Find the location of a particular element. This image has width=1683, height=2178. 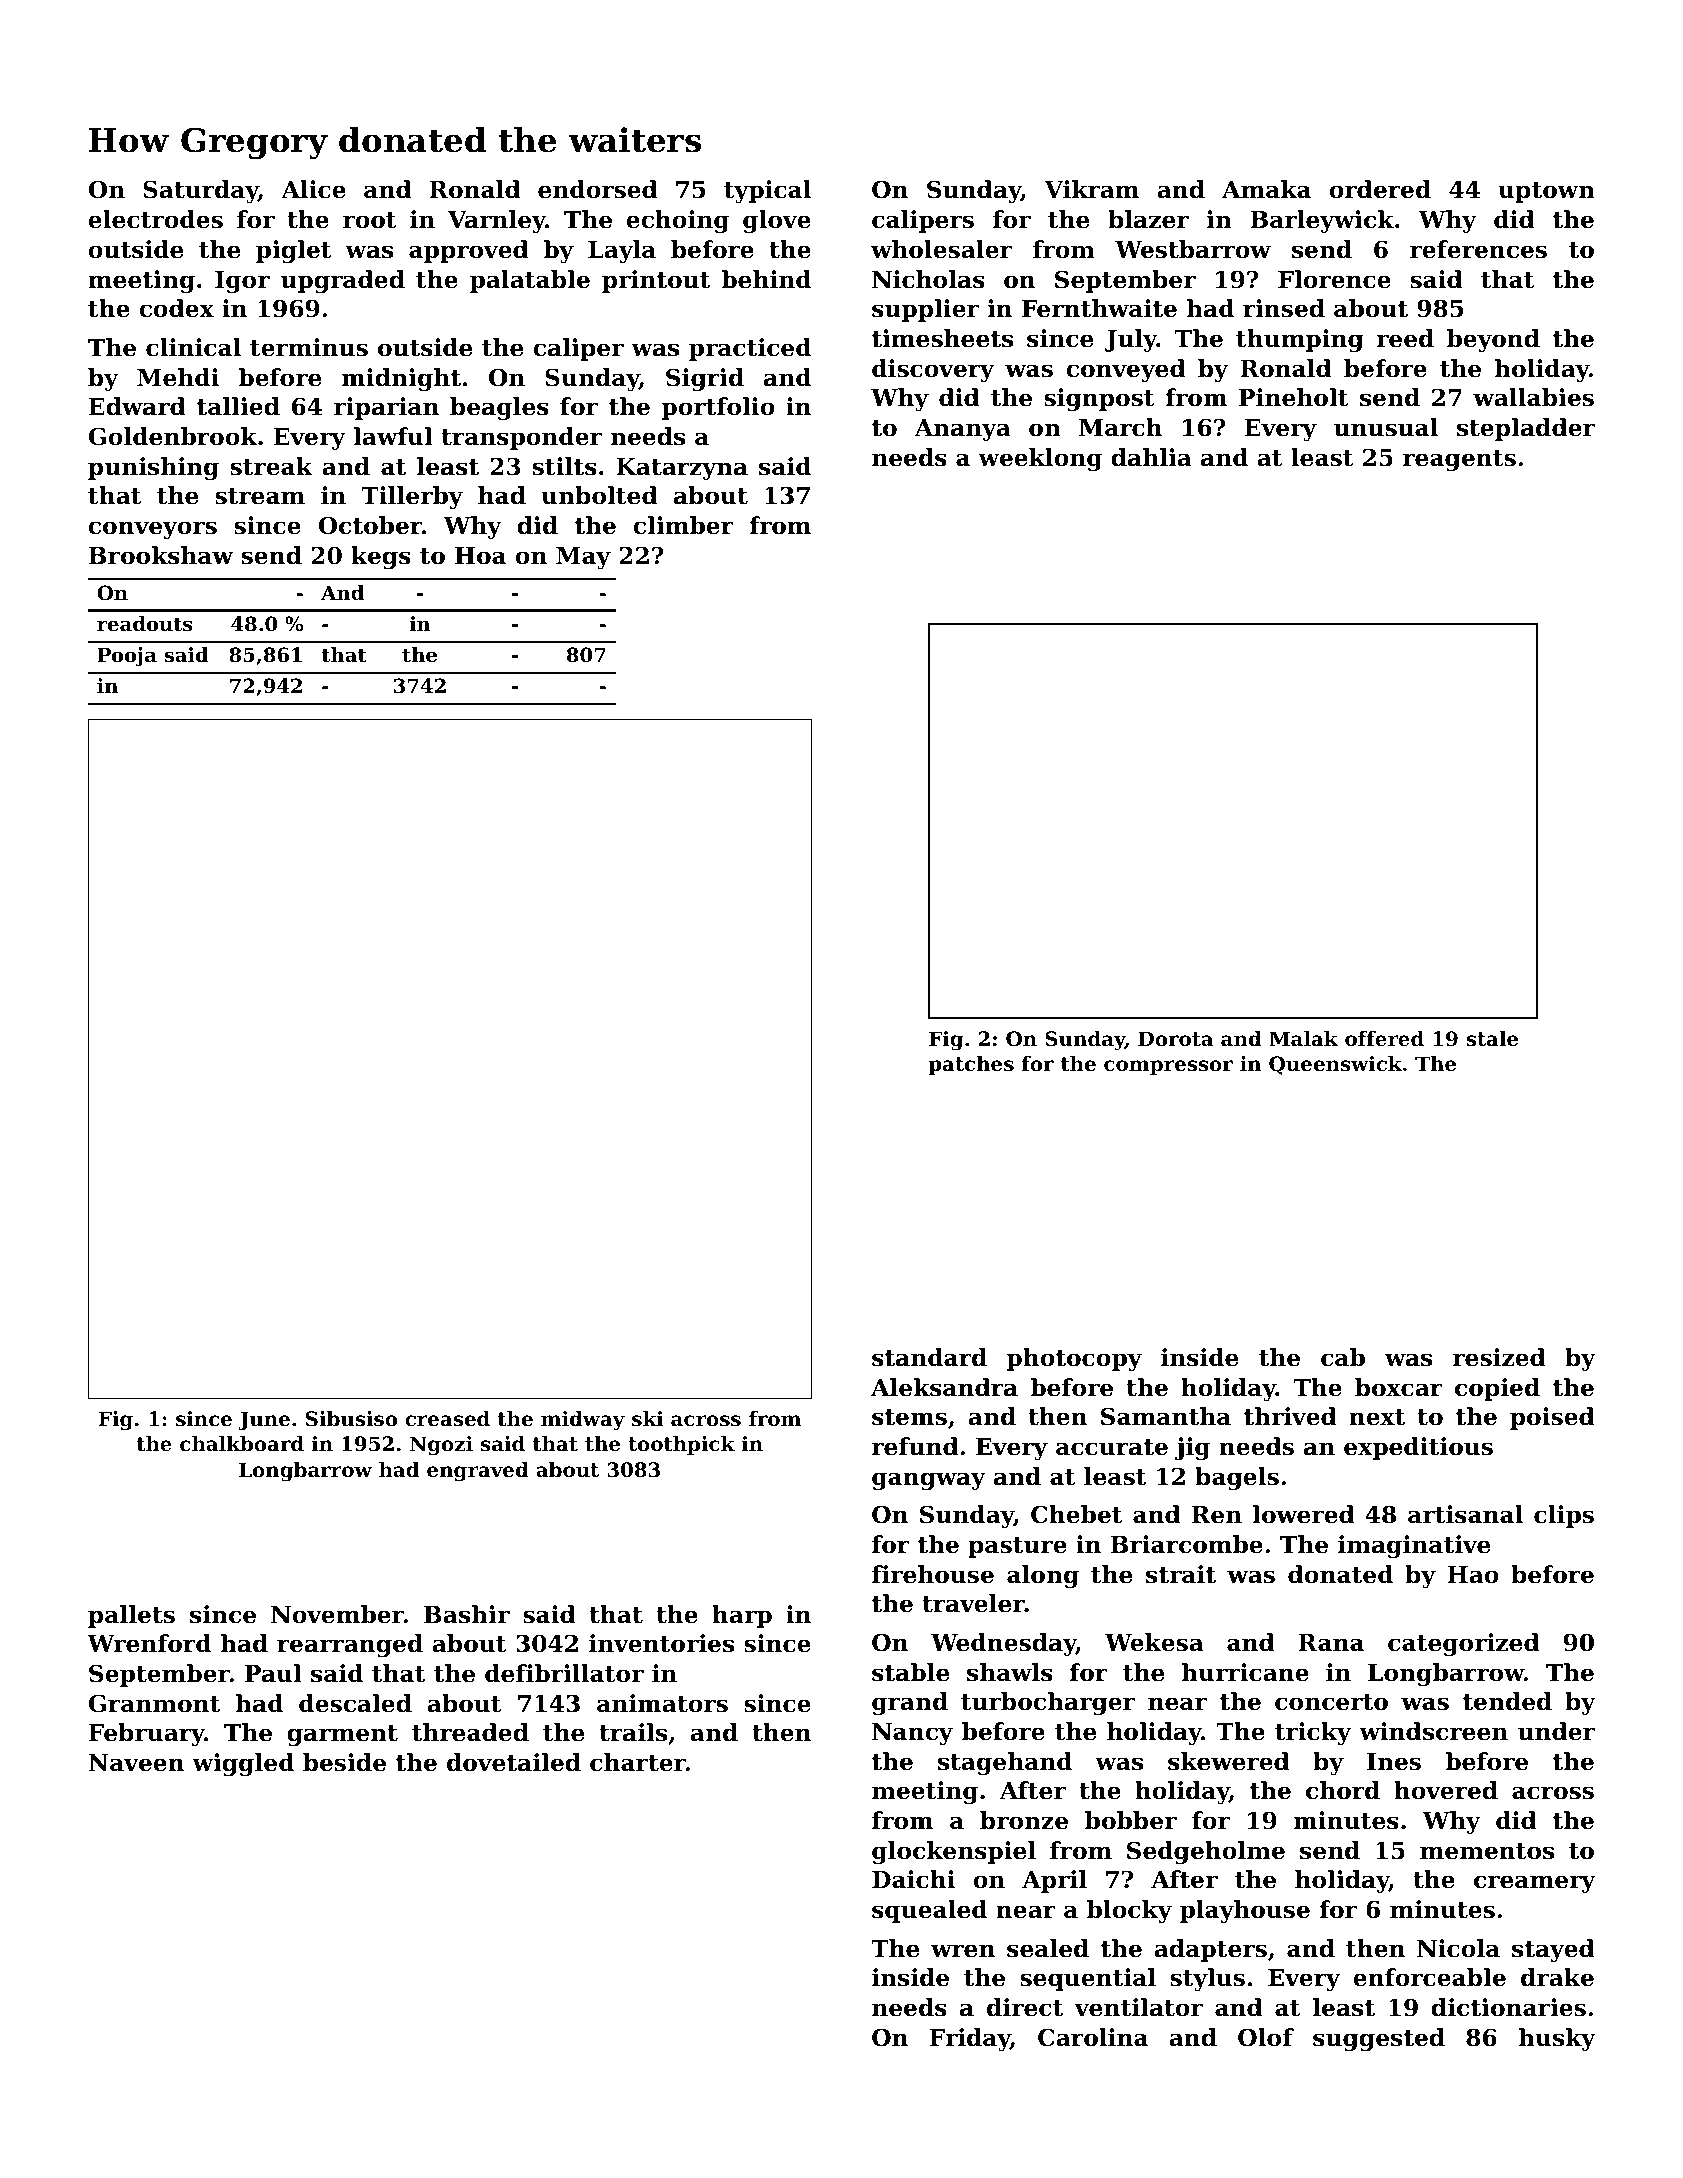

artisanal is located at coordinates (1465, 1514).
